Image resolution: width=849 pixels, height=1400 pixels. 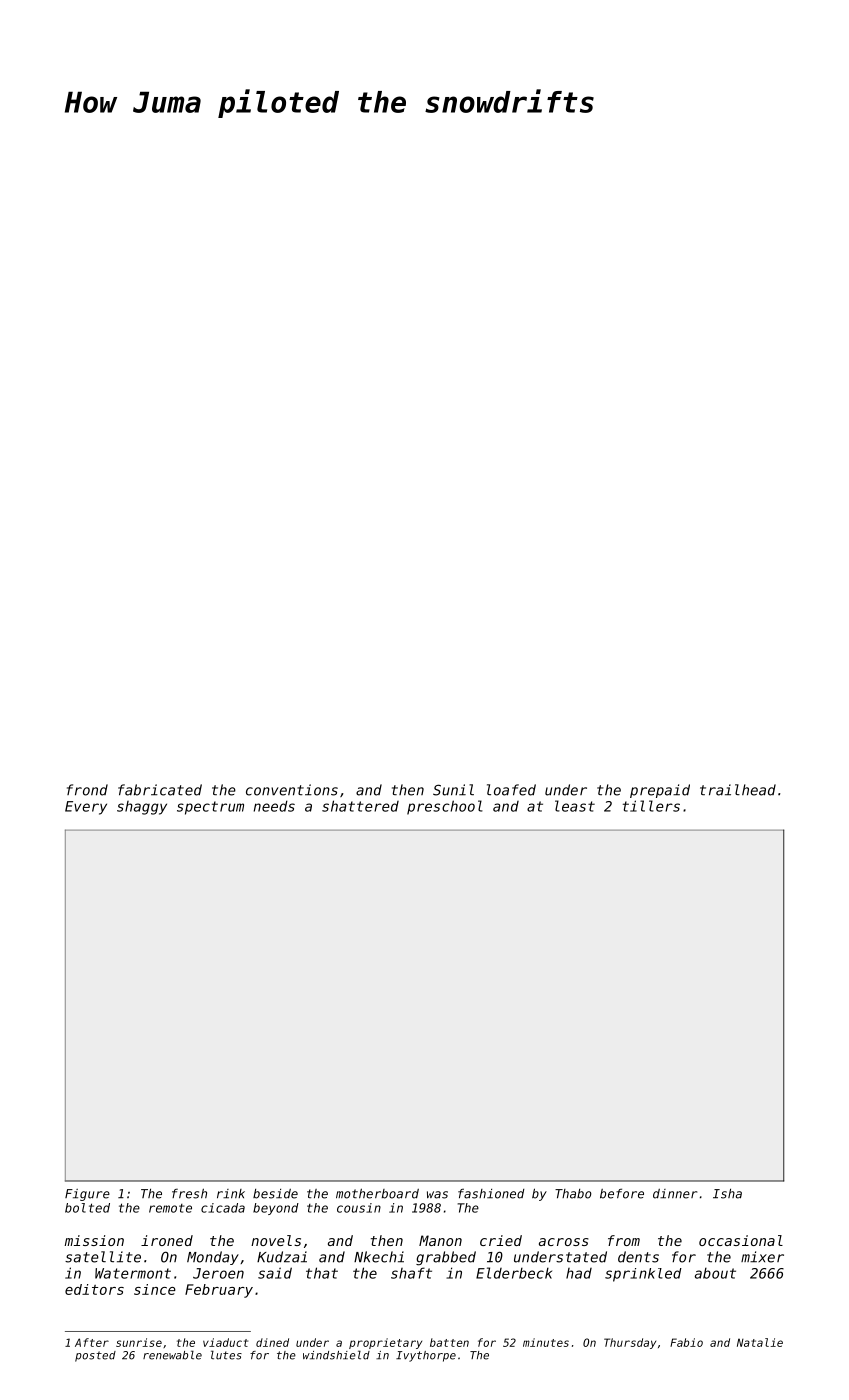 I want to click on shaggy, so click(x=142, y=808).
